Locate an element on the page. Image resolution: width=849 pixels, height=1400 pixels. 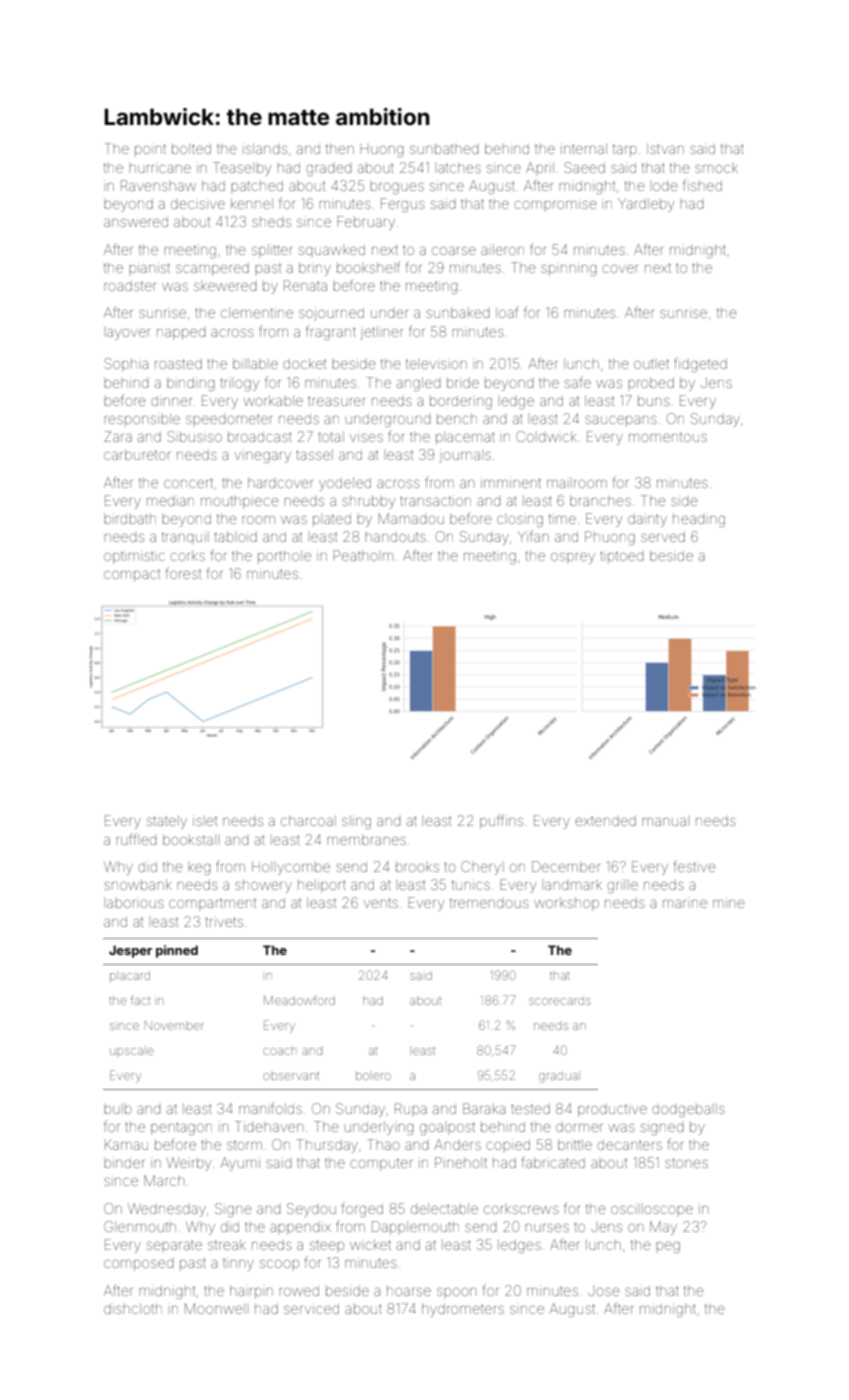
Peatholm is located at coordinates (363, 555).
